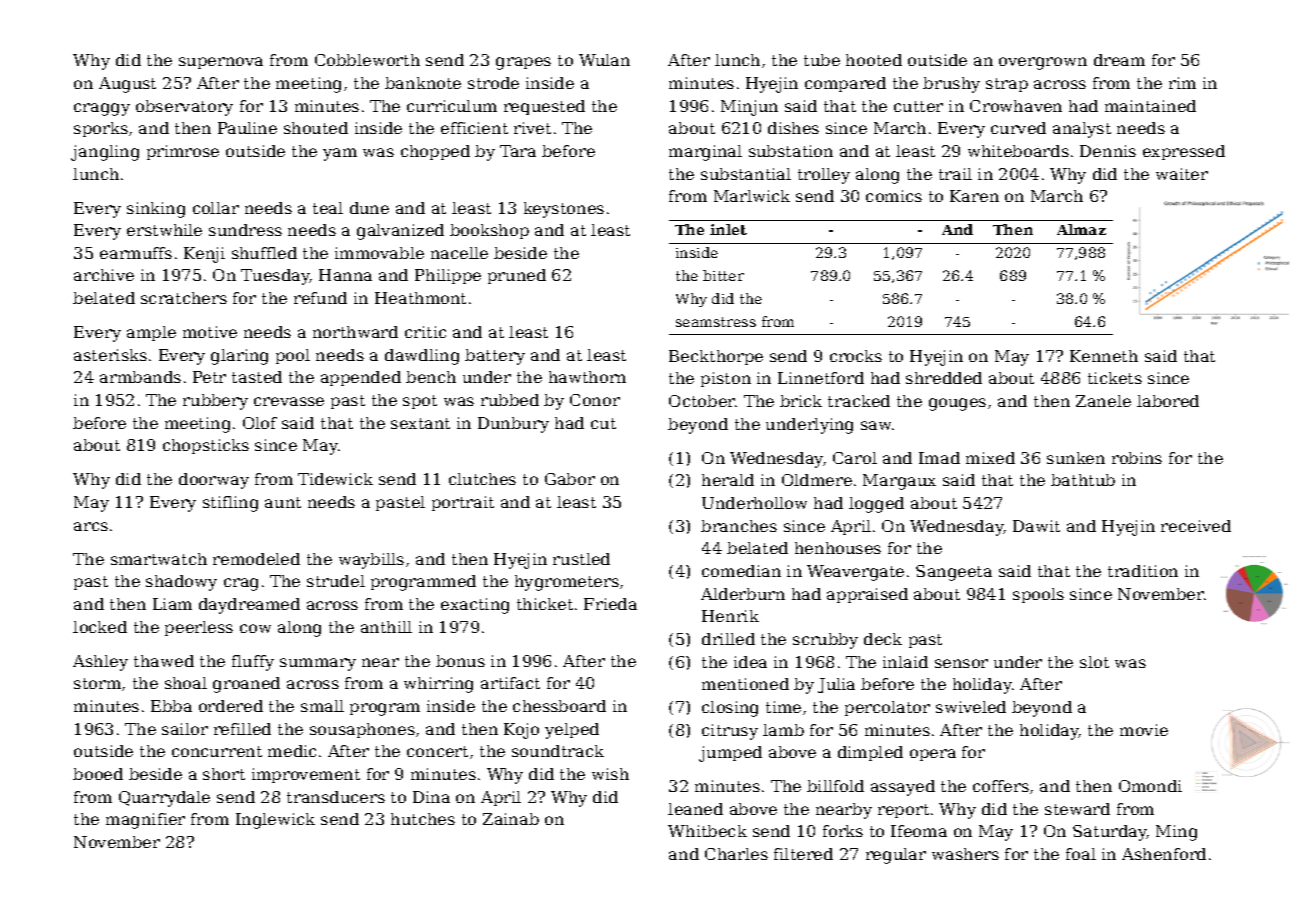 The image size is (1308, 924). I want to click on portrait, so click(463, 503).
